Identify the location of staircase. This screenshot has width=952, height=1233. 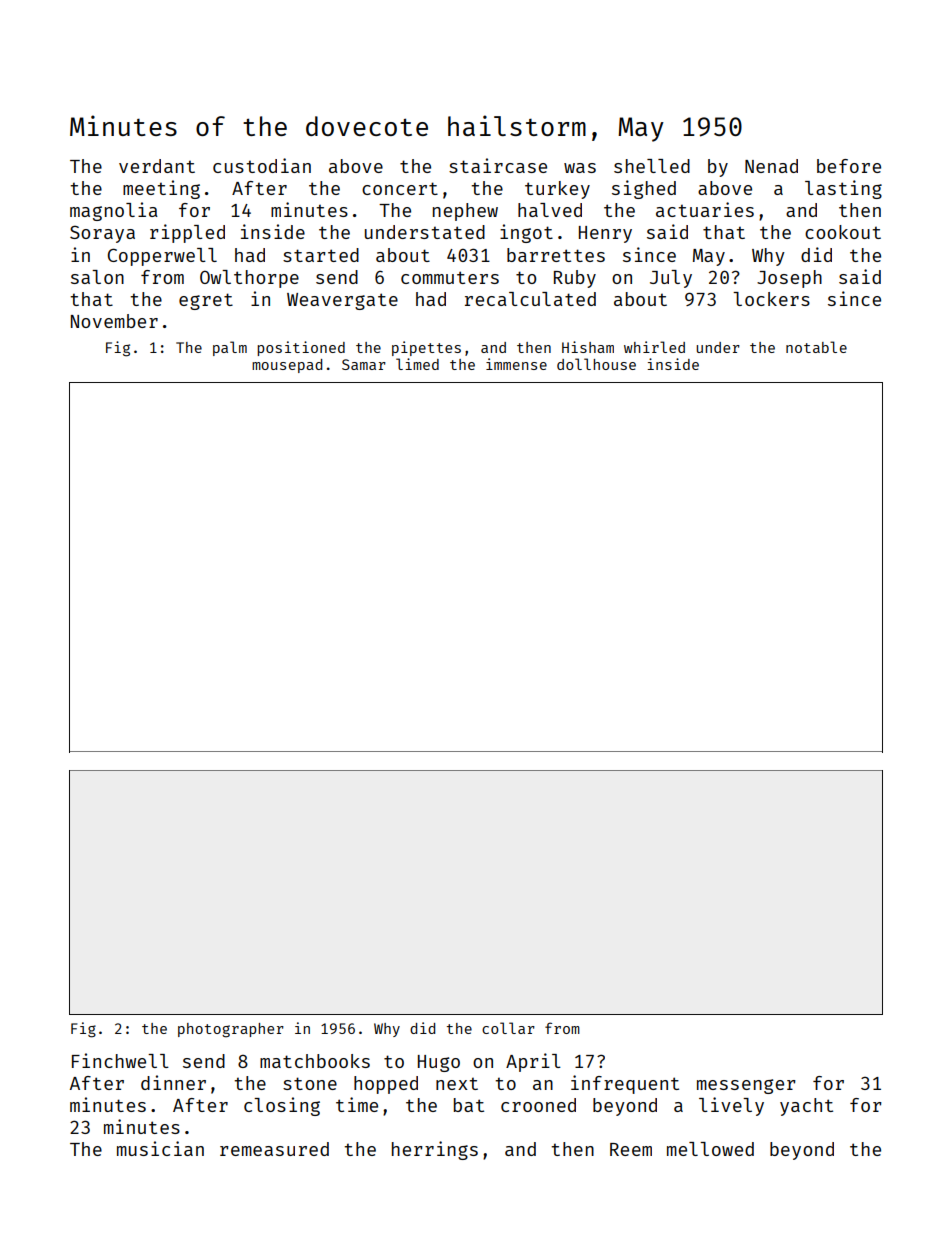
(498, 165).
